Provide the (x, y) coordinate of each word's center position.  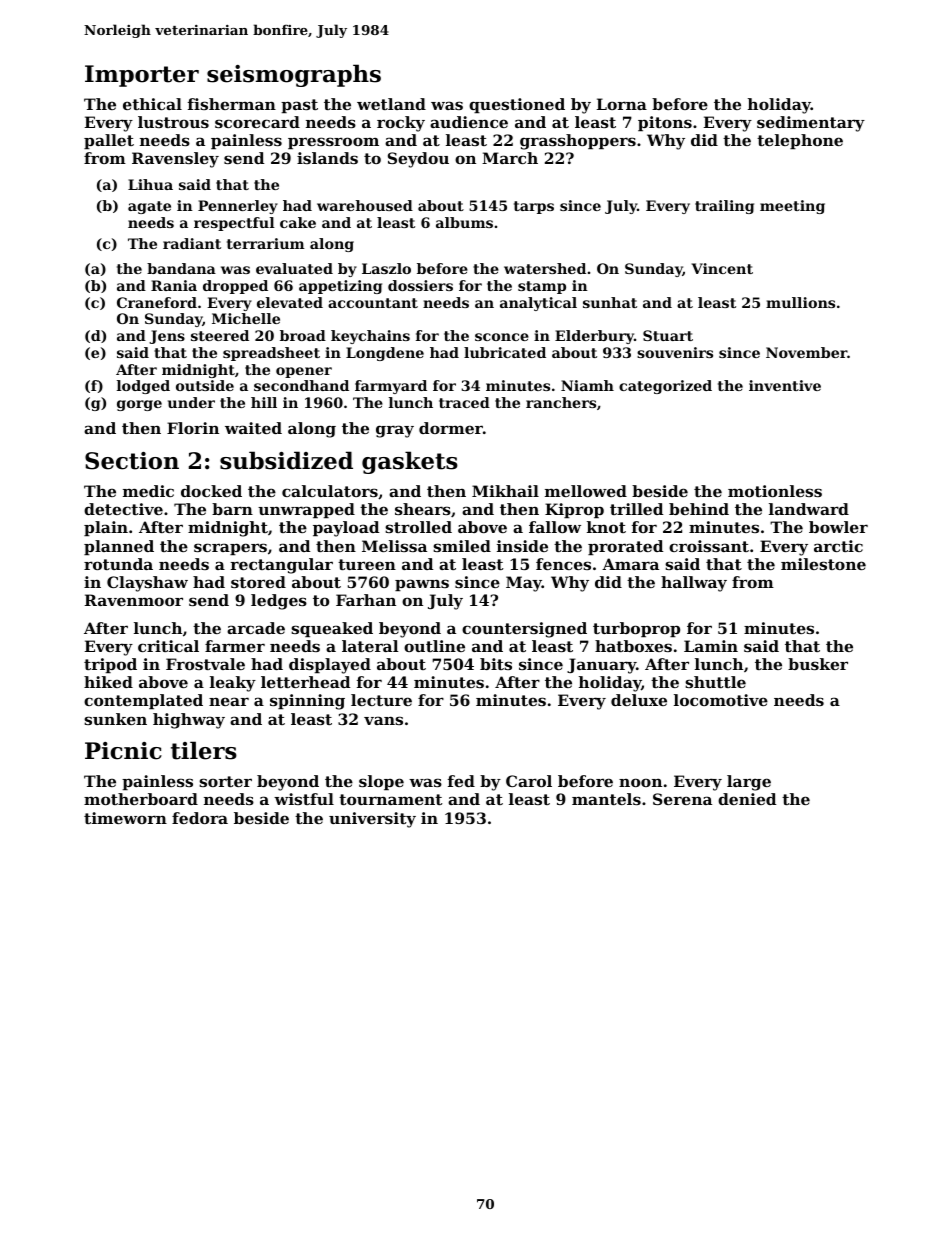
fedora (200, 818)
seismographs (294, 75)
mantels (606, 799)
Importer (142, 76)
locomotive (721, 700)
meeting (792, 207)
